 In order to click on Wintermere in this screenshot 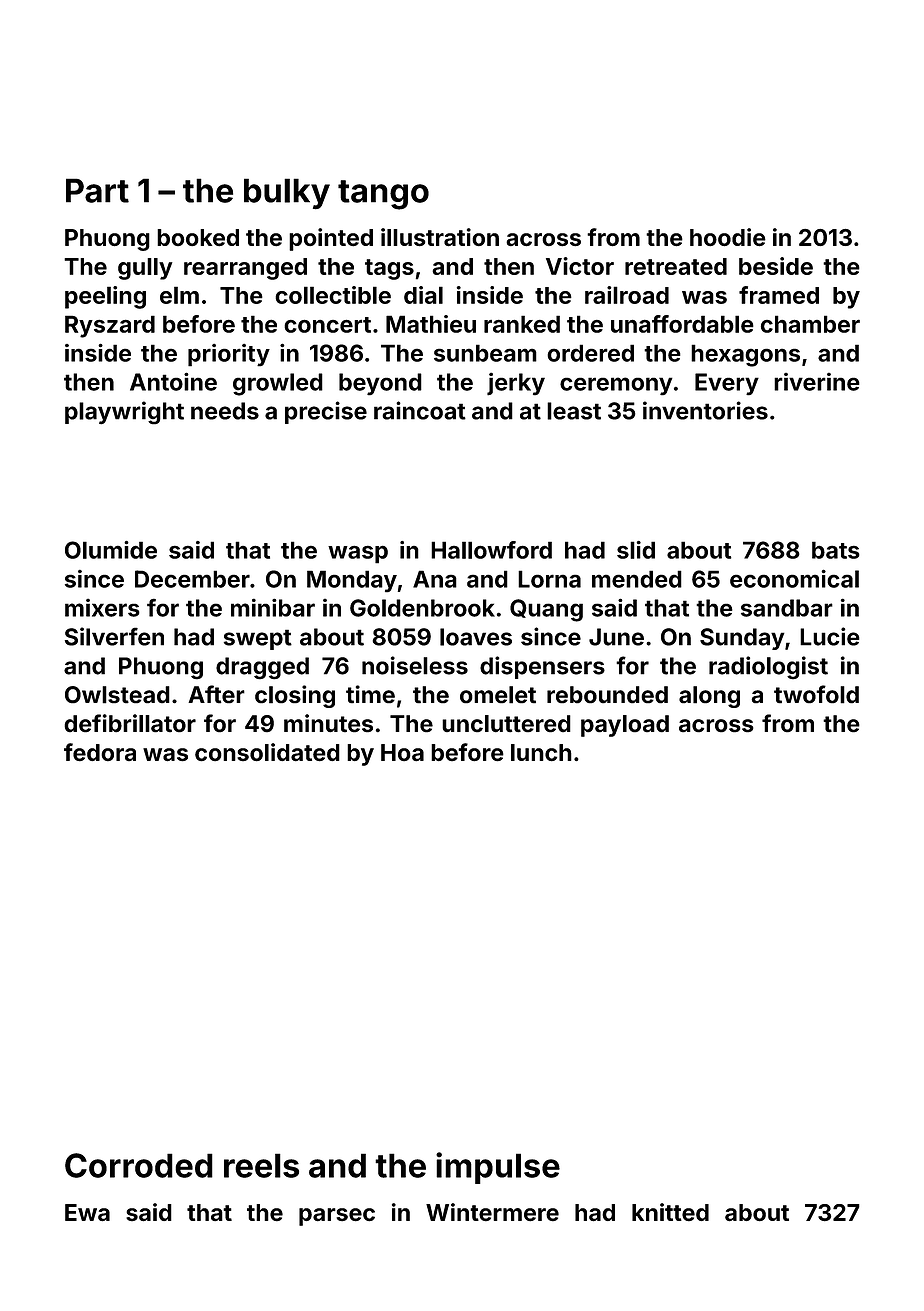, I will do `click(492, 1212)`.
